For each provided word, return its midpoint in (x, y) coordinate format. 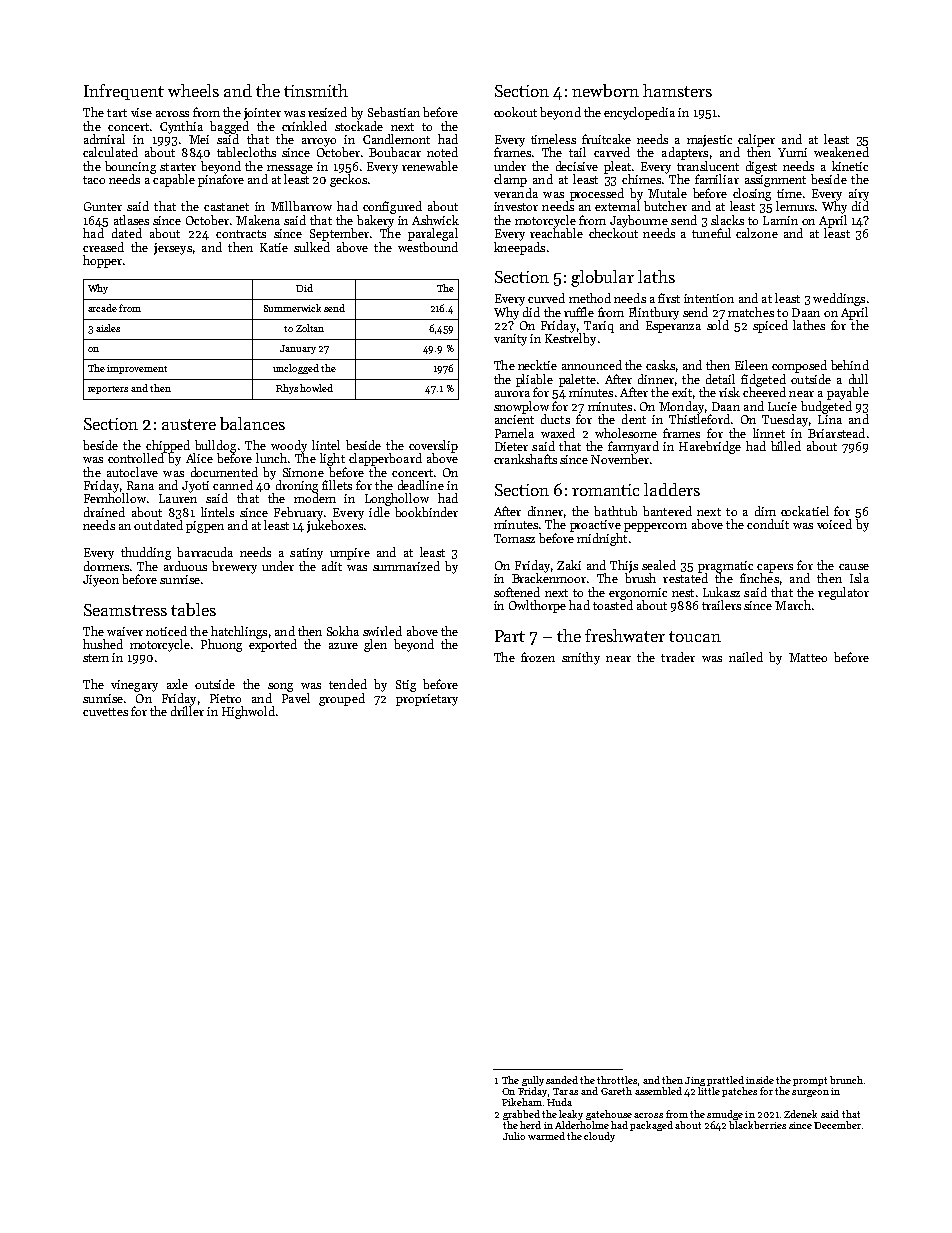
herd (530, 1125)
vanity (510, 340)
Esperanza (673, 327)
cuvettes (105, 712)
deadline (421, 485)
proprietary (427, 700)
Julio (514, 1136)
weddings (839, 299)
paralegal (433, 234)
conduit (768, 524)
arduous (185, 566)
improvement (137, 369)
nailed (746, 657)
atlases (131, 220)
